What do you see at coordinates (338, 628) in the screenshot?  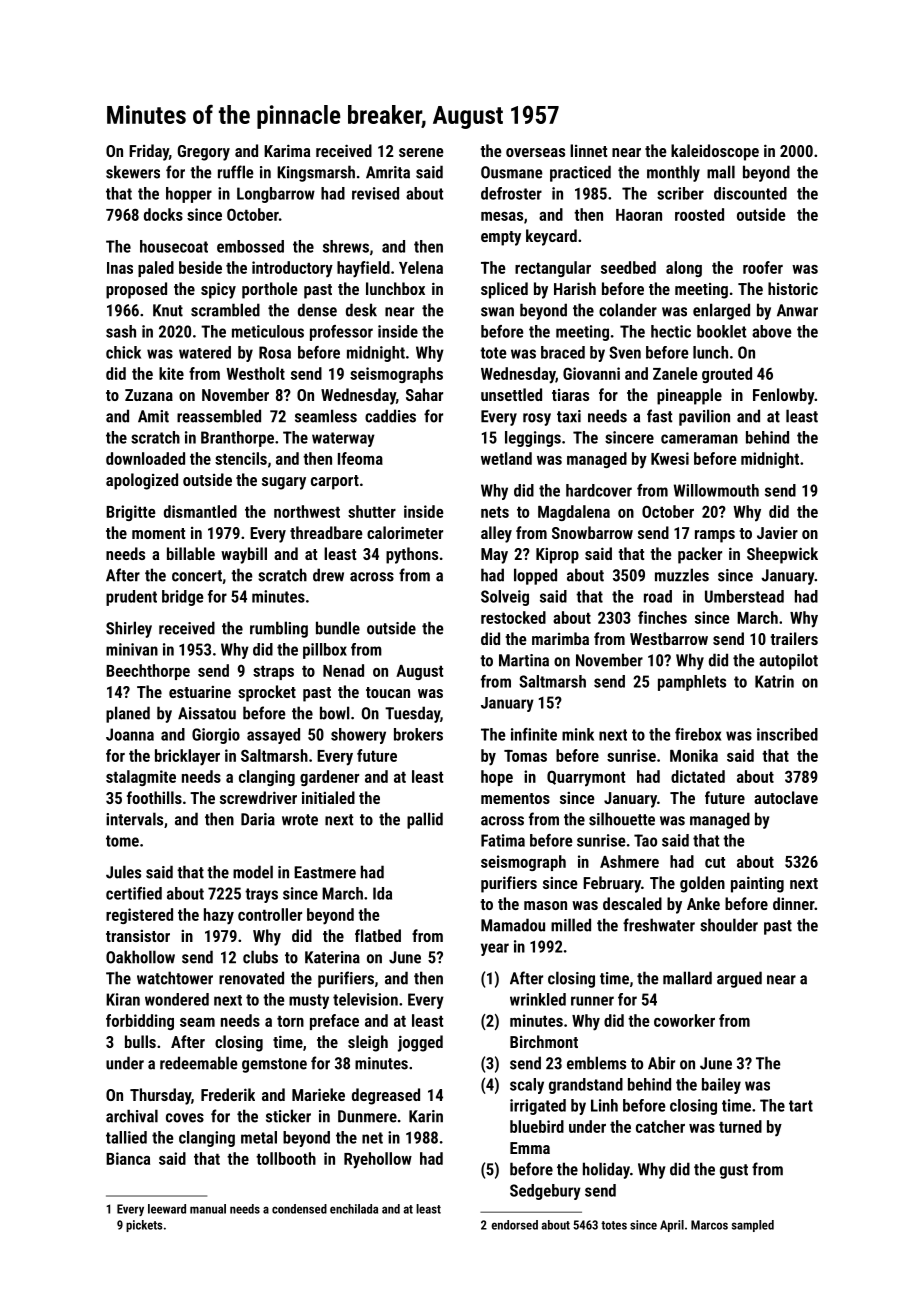 I see `bundle` at bounding box center [338, 628].
